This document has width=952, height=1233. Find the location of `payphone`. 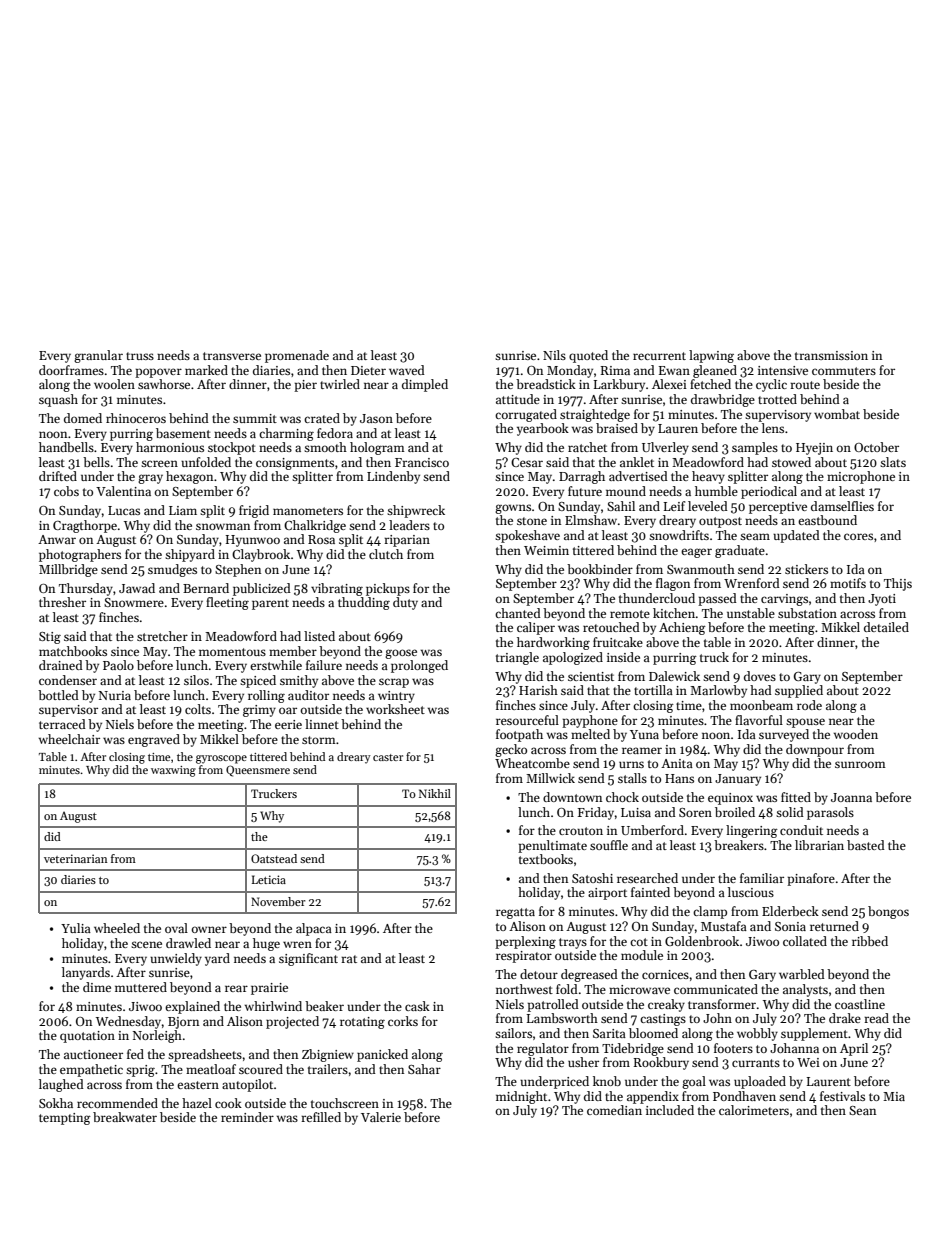

payphone is located at coordinates (590, 721).
